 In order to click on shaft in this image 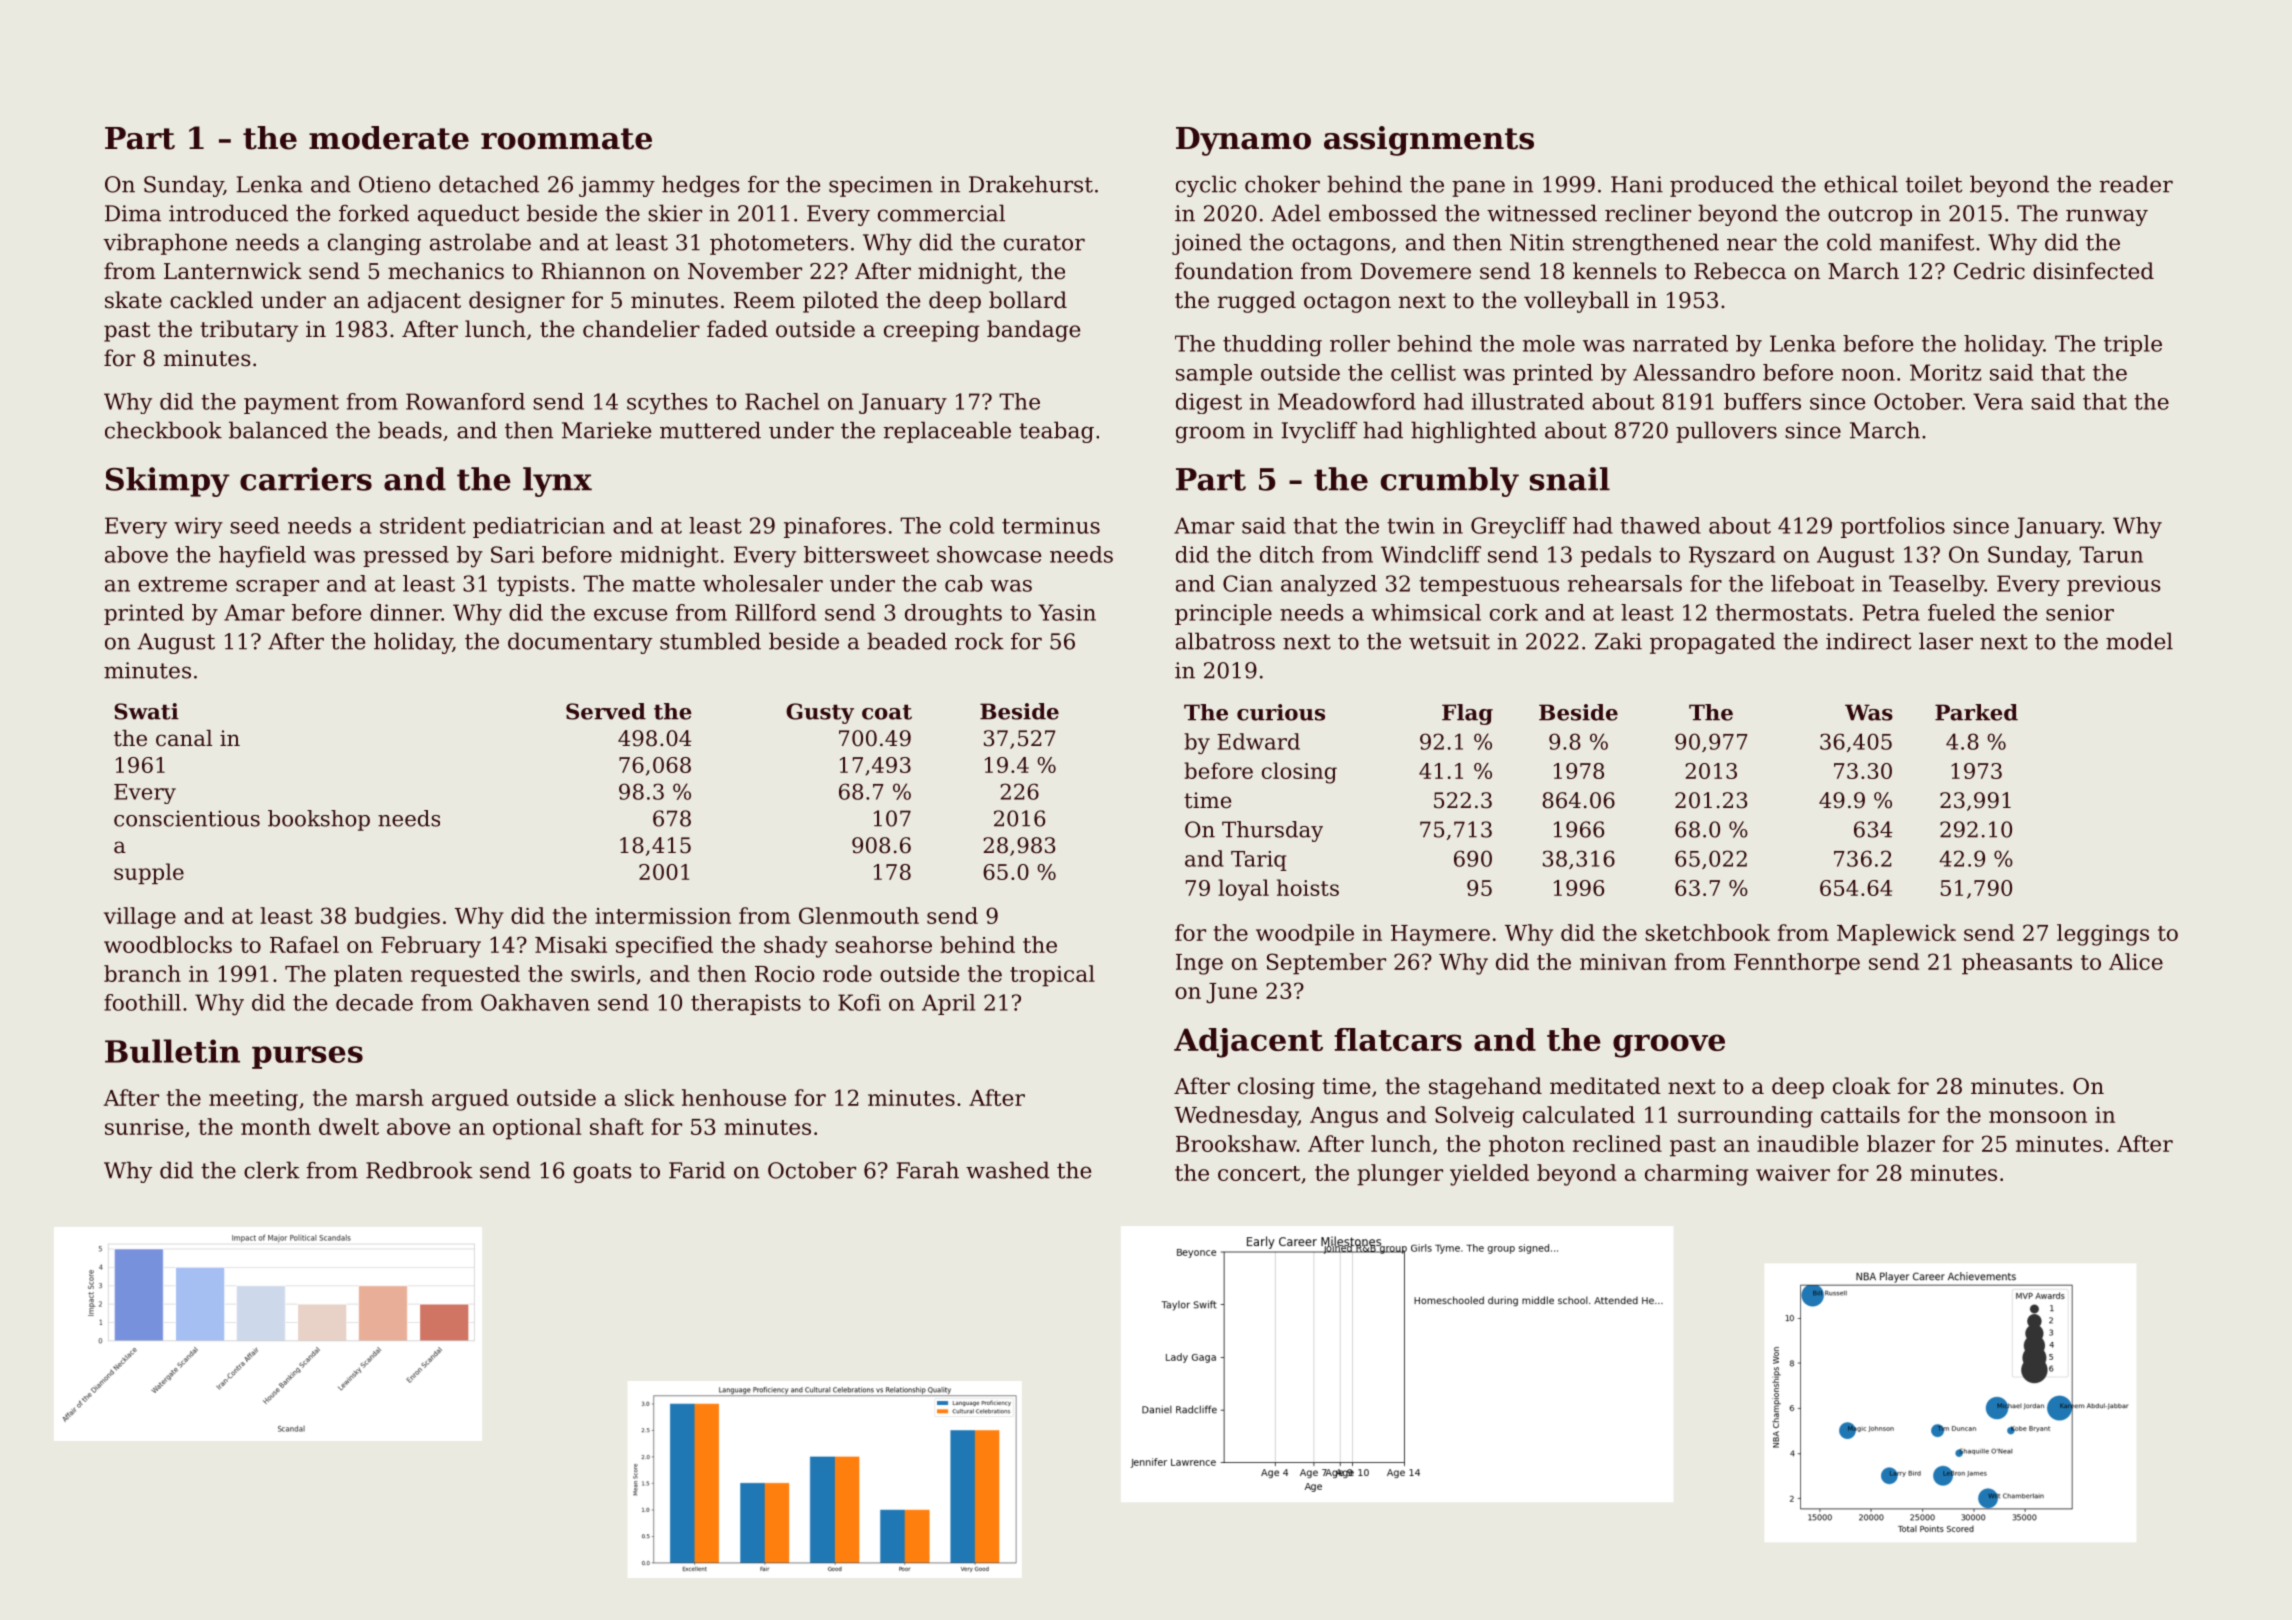, I will do `click(617, 1126)`.
